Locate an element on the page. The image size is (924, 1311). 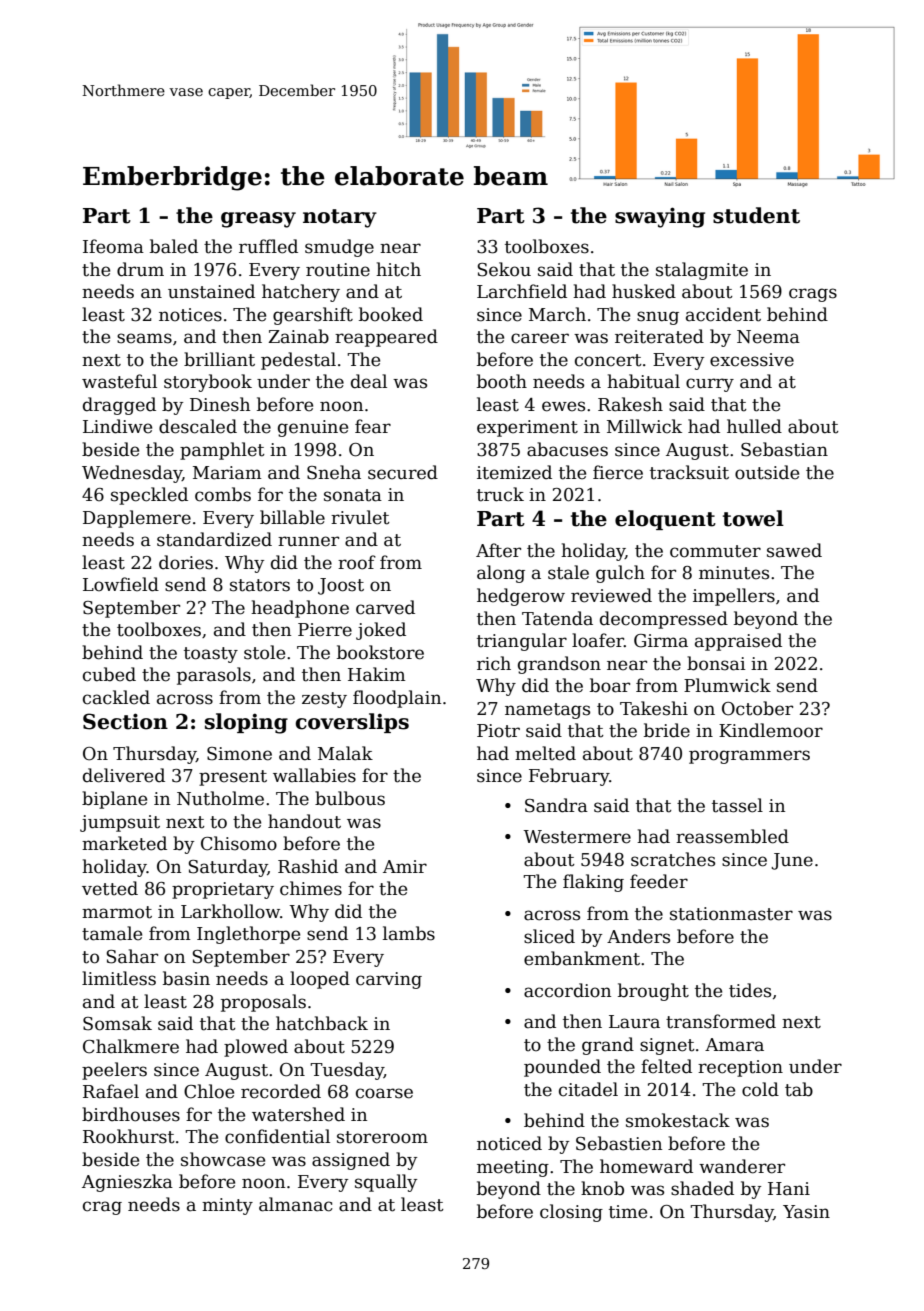
squally is located at coordinates (386, 1183).
